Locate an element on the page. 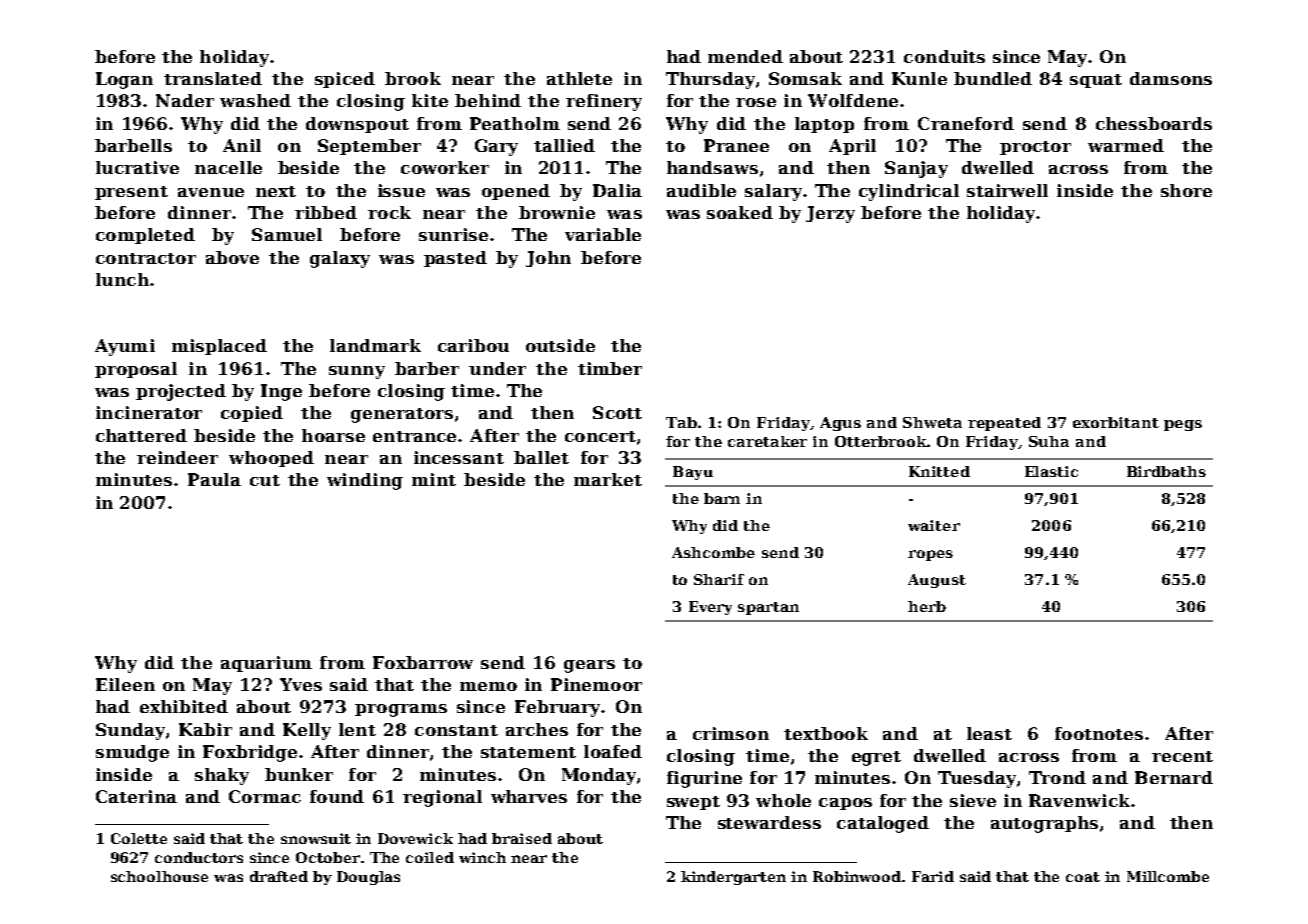 The height and width of the document is (924, 1308). least is located at coordinates (989, 733).
